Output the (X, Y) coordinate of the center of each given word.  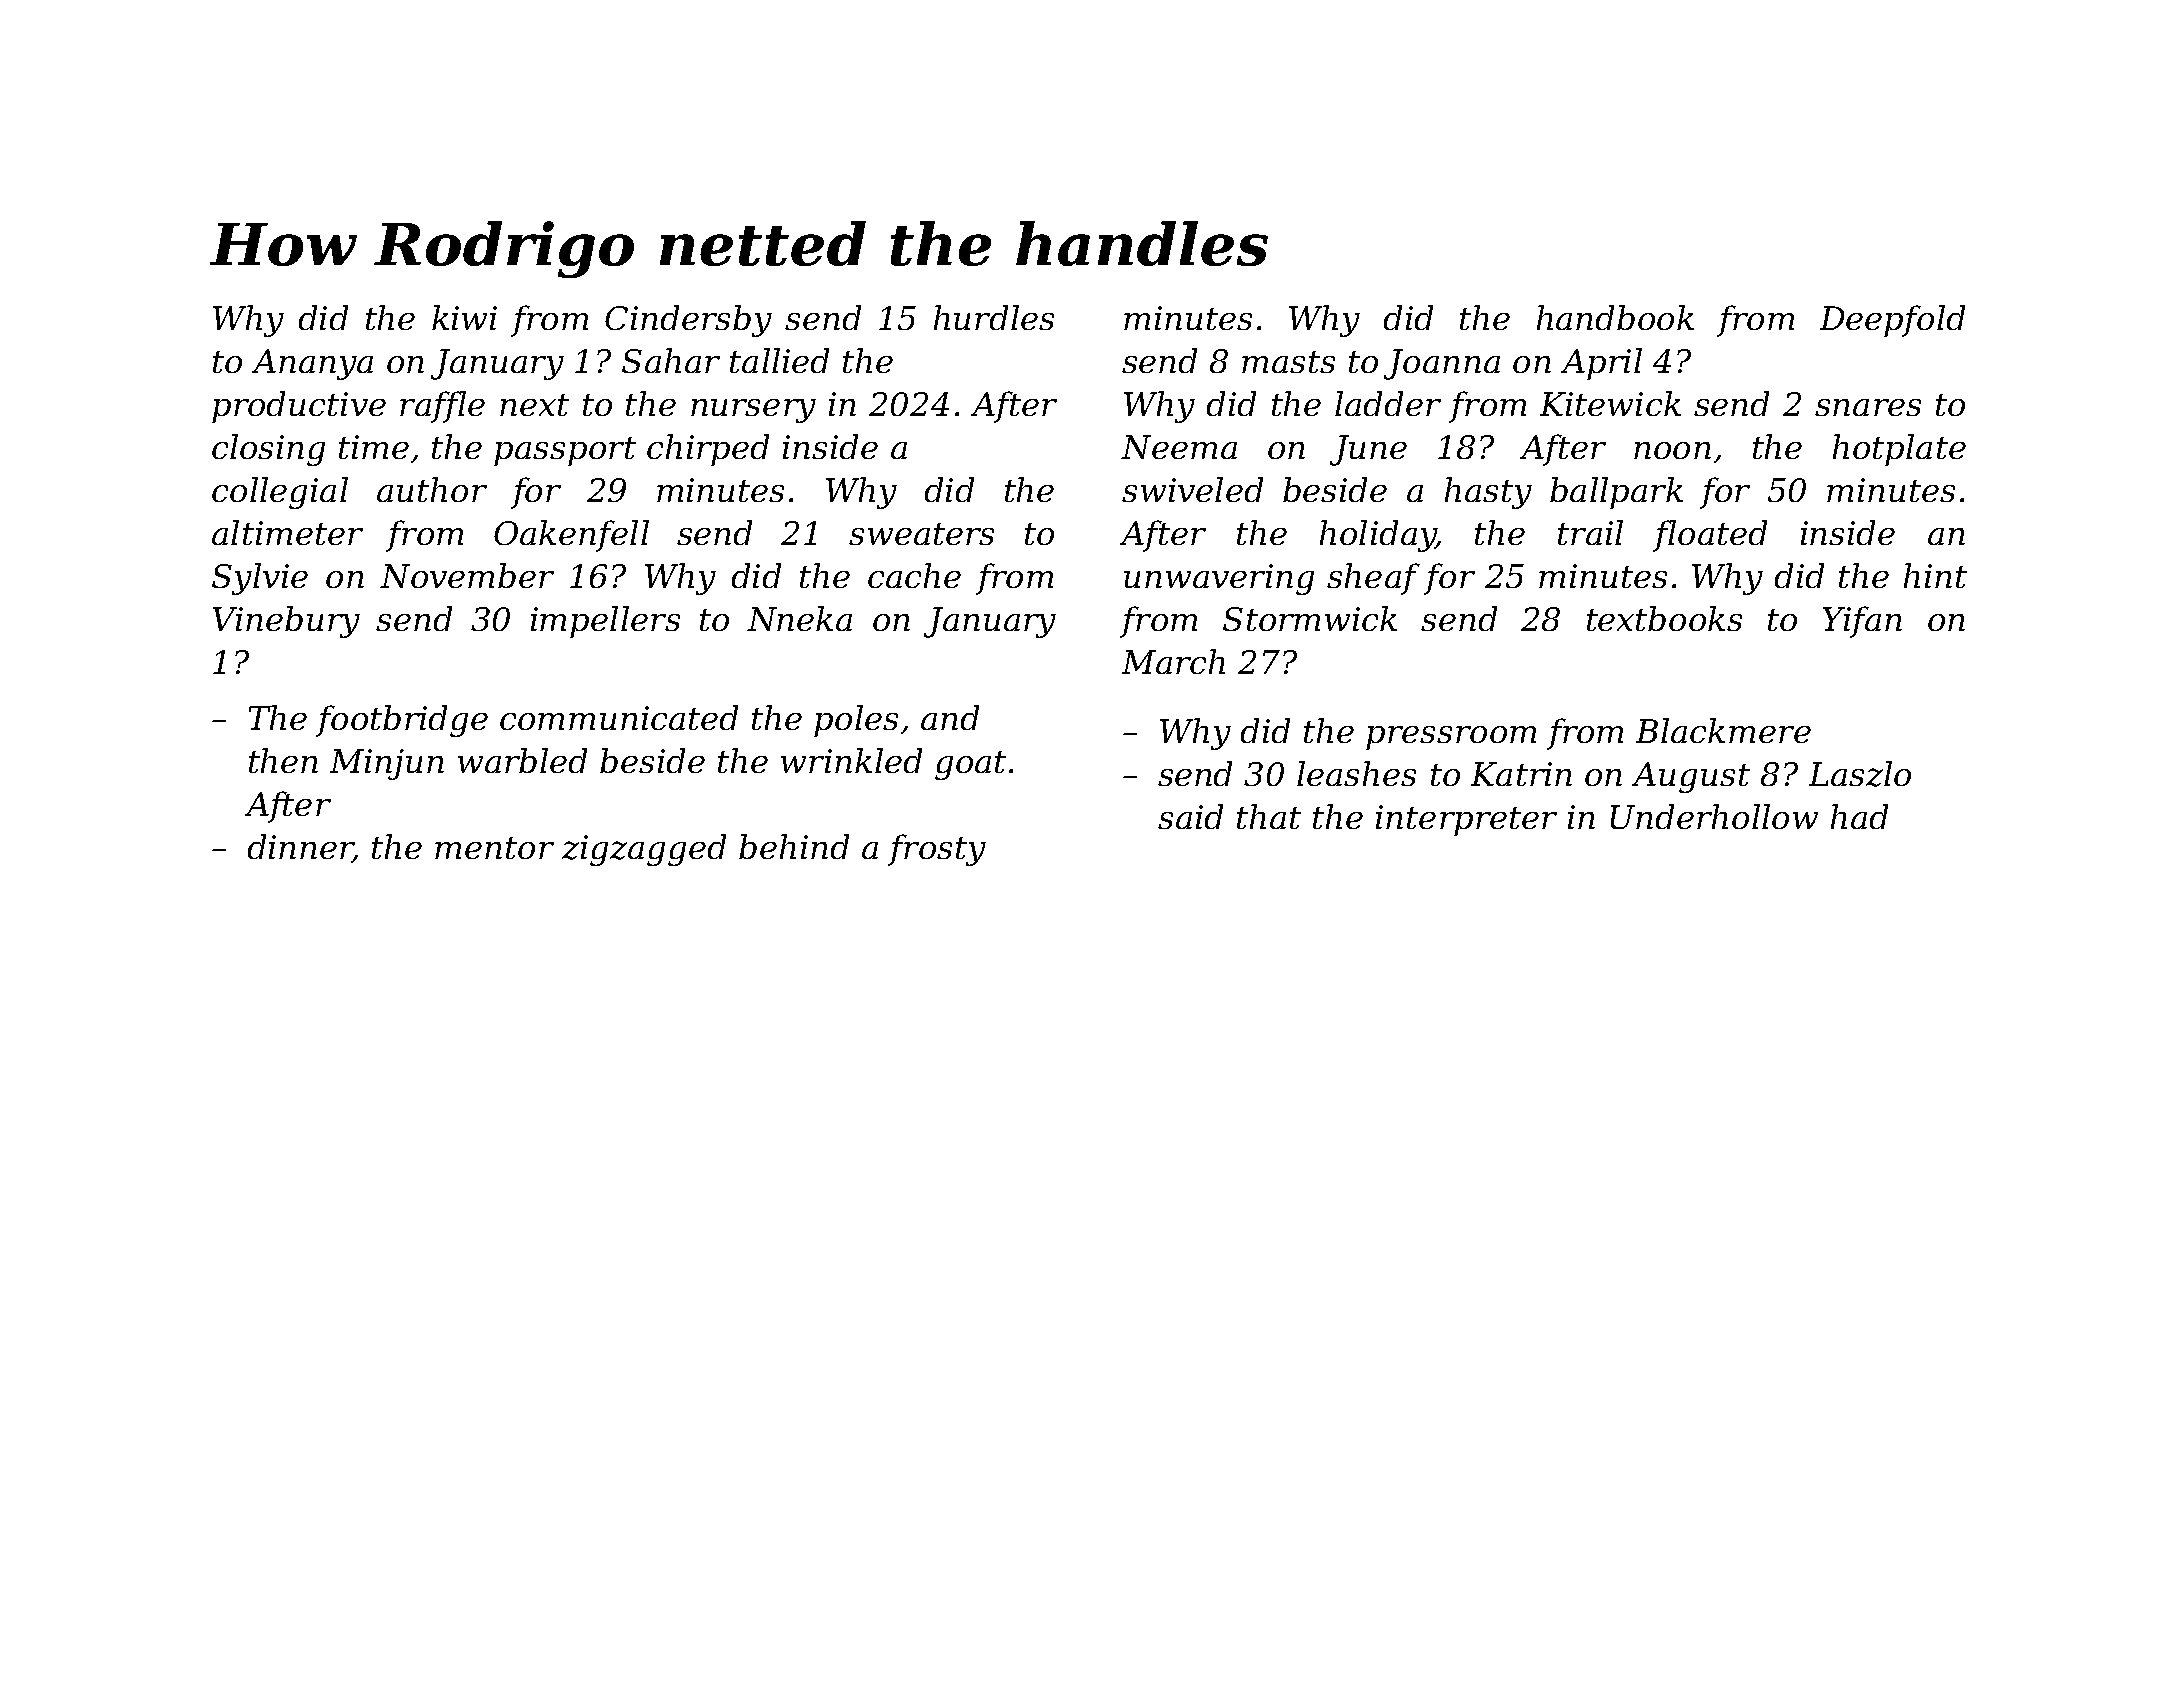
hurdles (994, 317)
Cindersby (688, 321)
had (1859, 816)
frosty (937, 850)
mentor (494, 848)
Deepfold (1892, 321)
